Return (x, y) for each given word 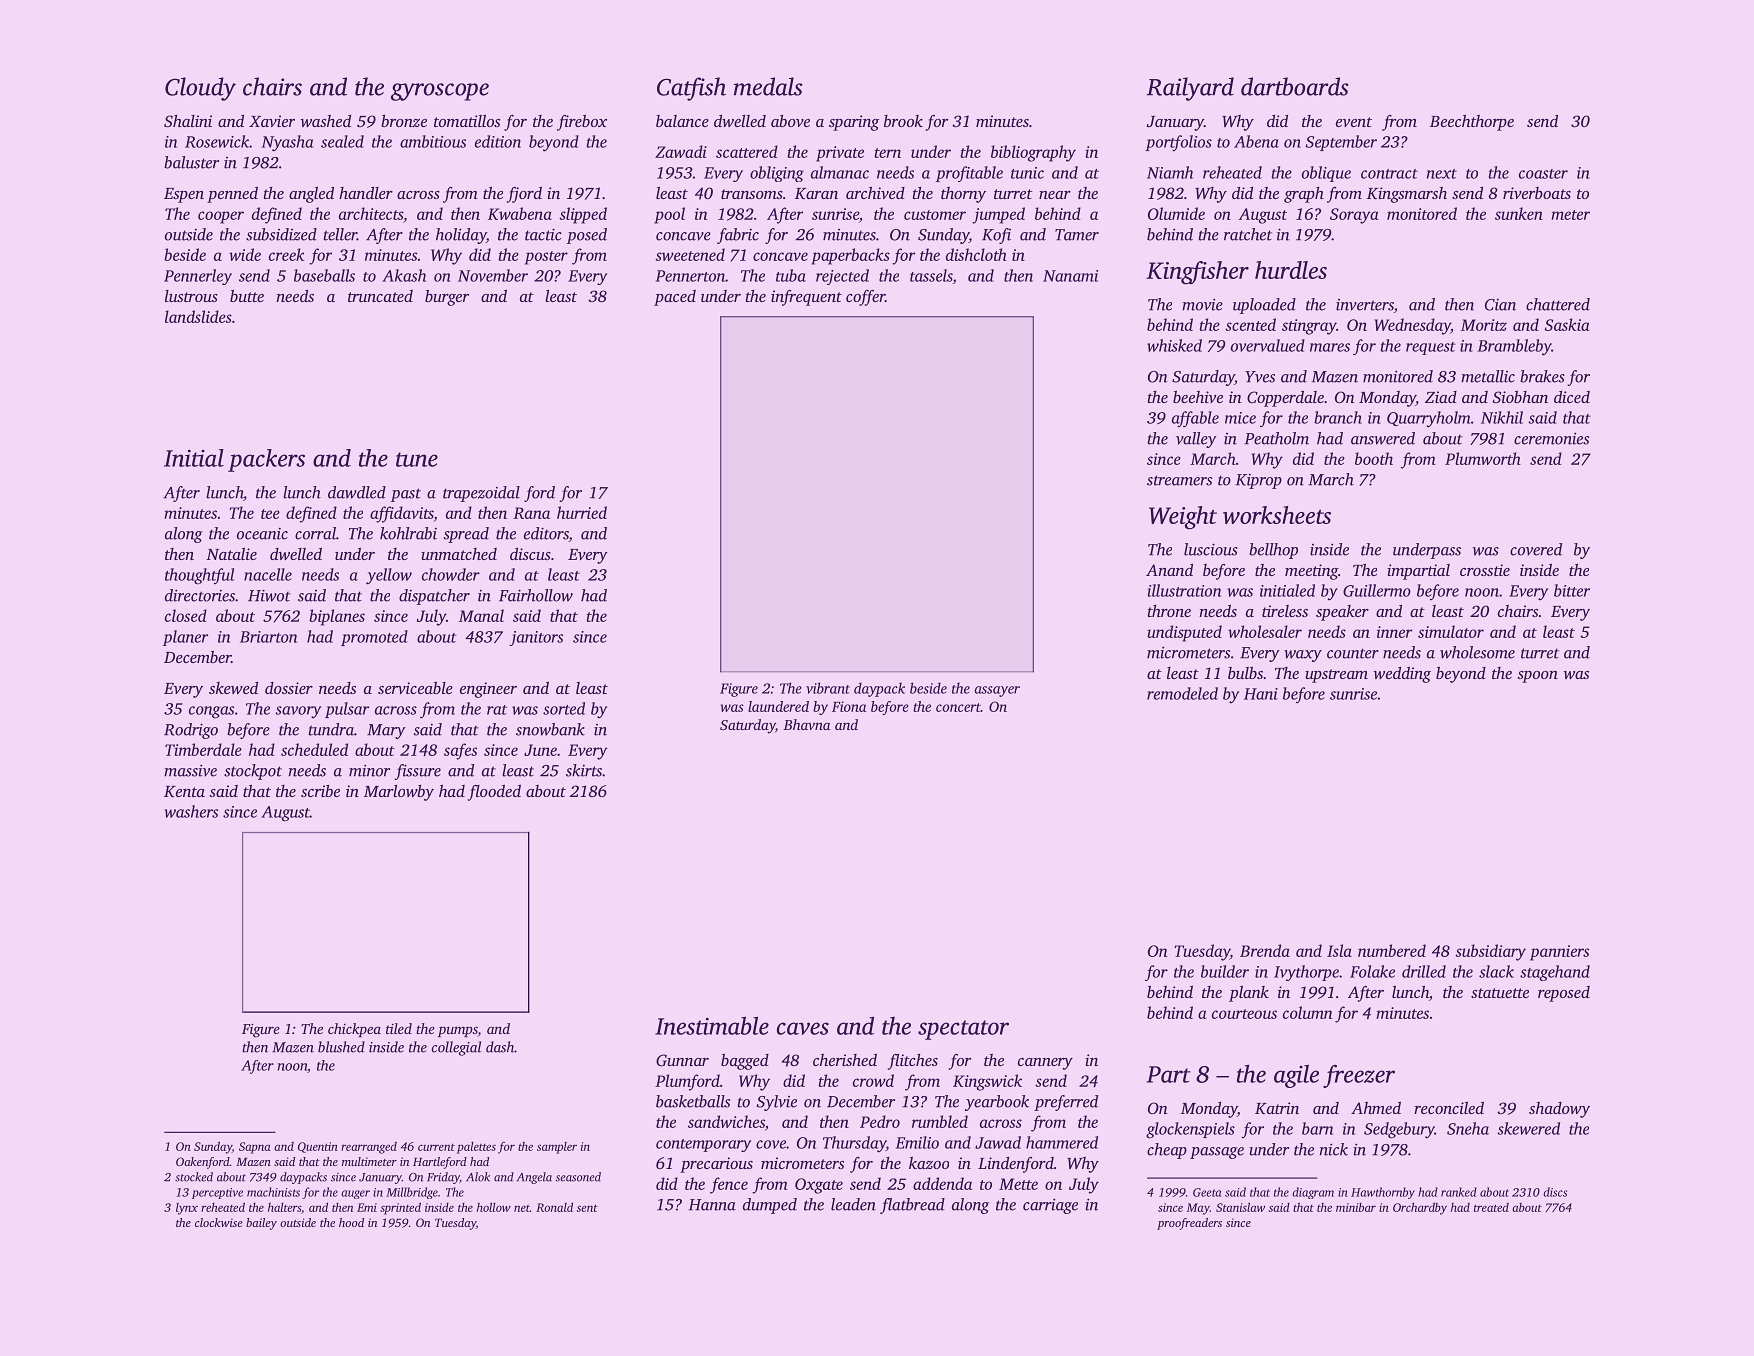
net (522, 1208)
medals (768, 86)
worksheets (1277, 515)
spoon (1537, 677)
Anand (1169, 570)
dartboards (1295, 86)
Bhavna (806, 724)
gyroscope (440, 92)
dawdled (357, 492)
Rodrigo (191, 731)
